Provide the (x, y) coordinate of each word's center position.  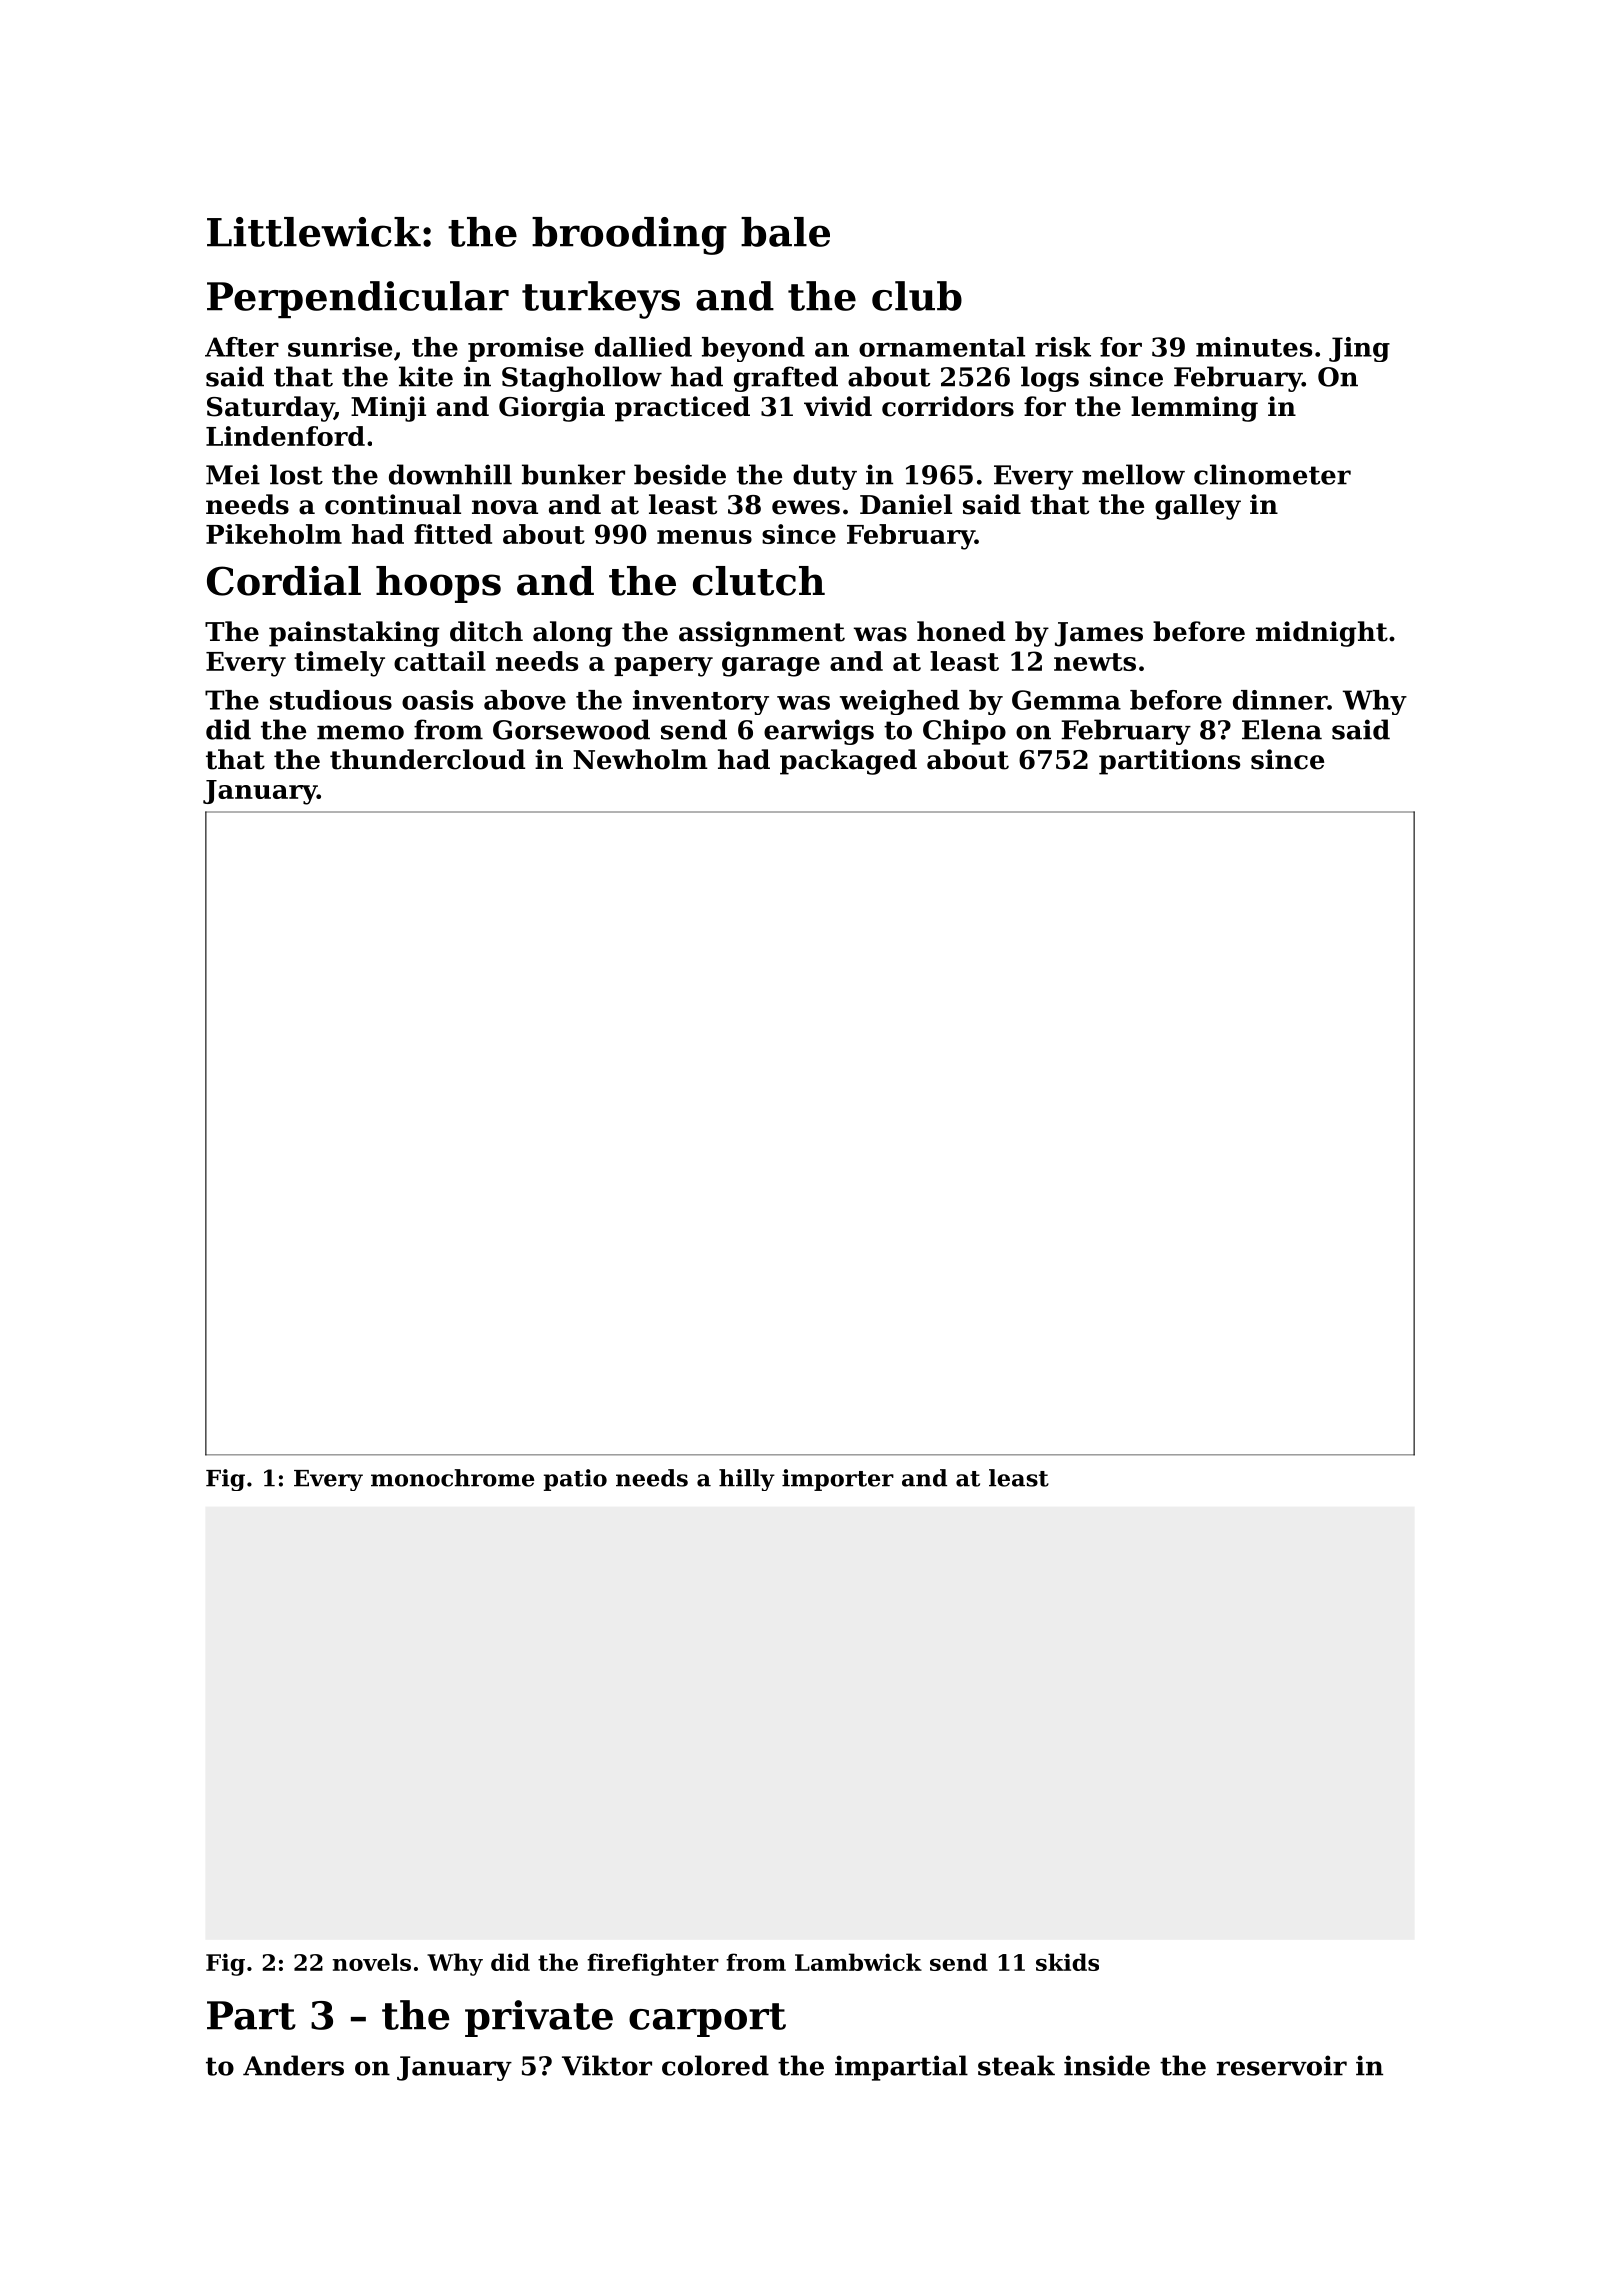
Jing (1359, 349)
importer (838, 1480)
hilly (747, 1480)
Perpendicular (358, 299)
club (917, 296)
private (539, 2018)
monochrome (452, 1478)
